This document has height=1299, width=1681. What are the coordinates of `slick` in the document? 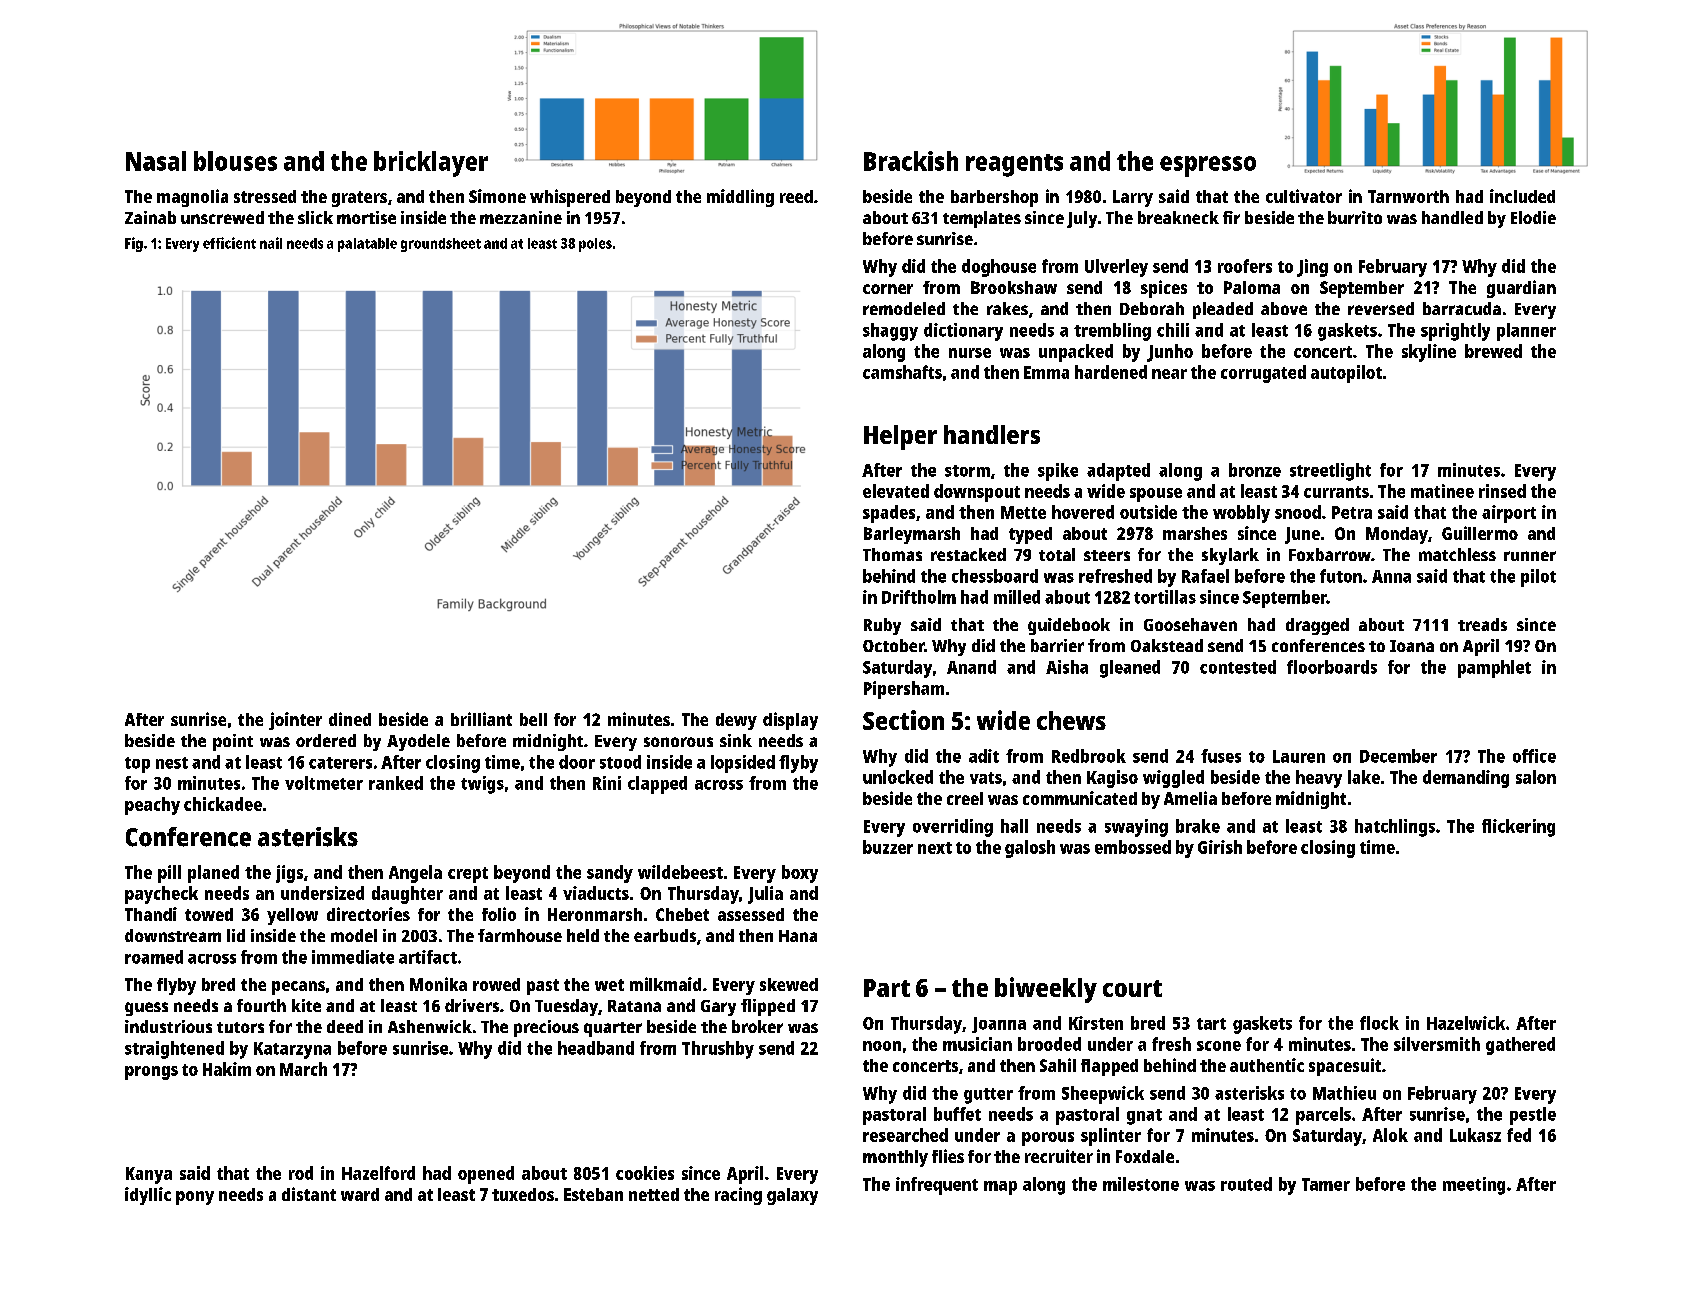 It's located at (315, 217).
